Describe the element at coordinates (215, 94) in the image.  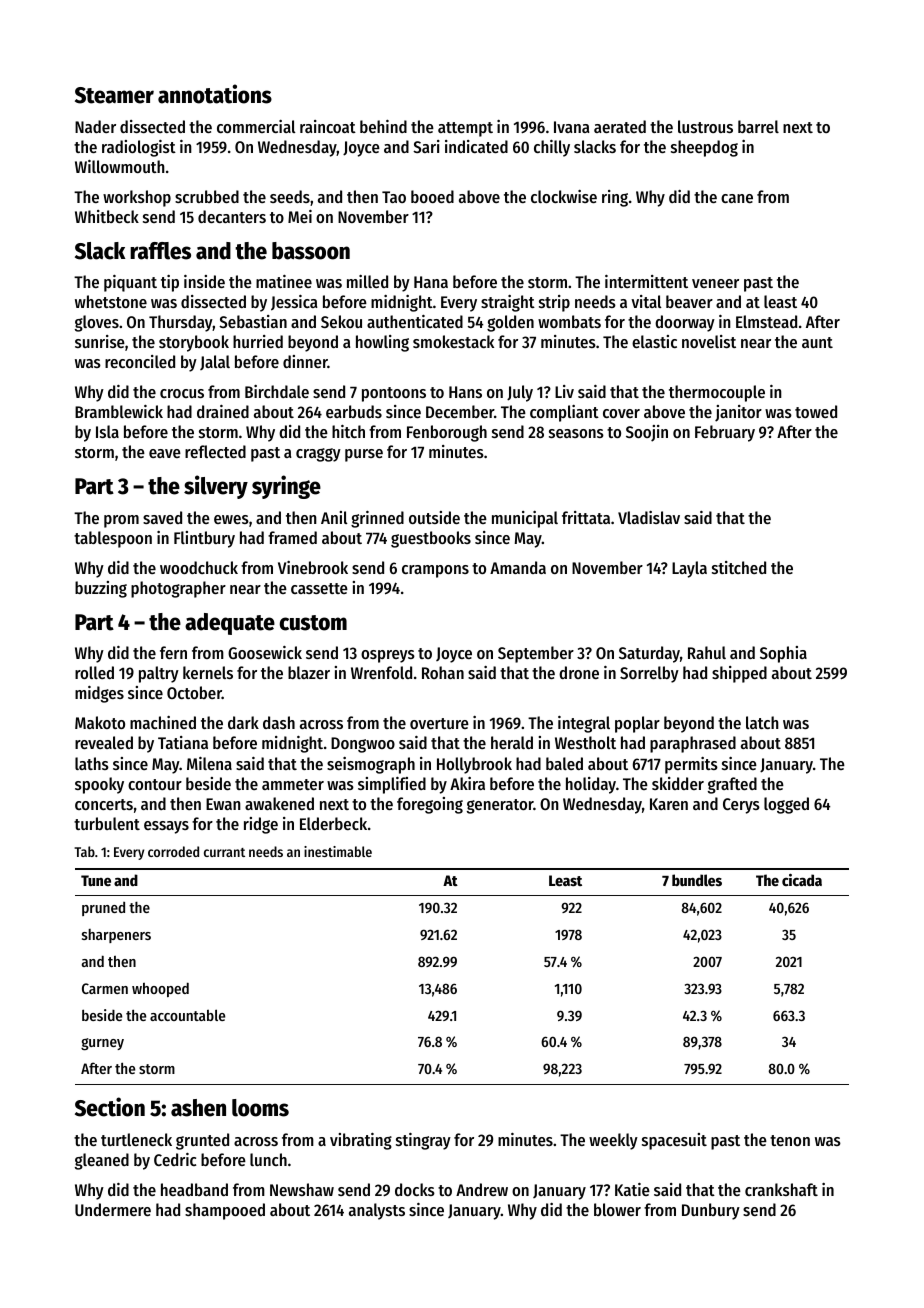
I see `annotations` at that location.
